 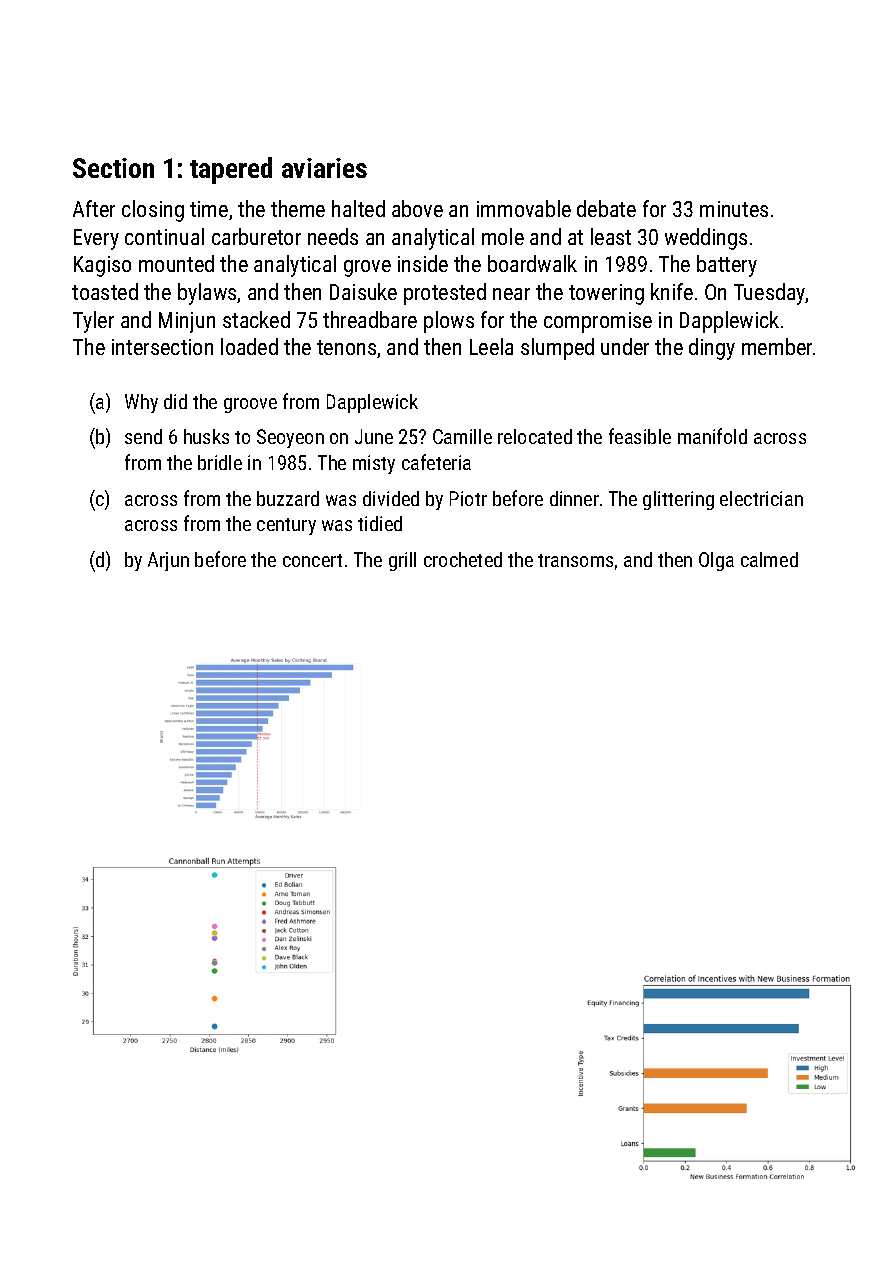 I want to click on weddings, so click(x=706, y=239).
